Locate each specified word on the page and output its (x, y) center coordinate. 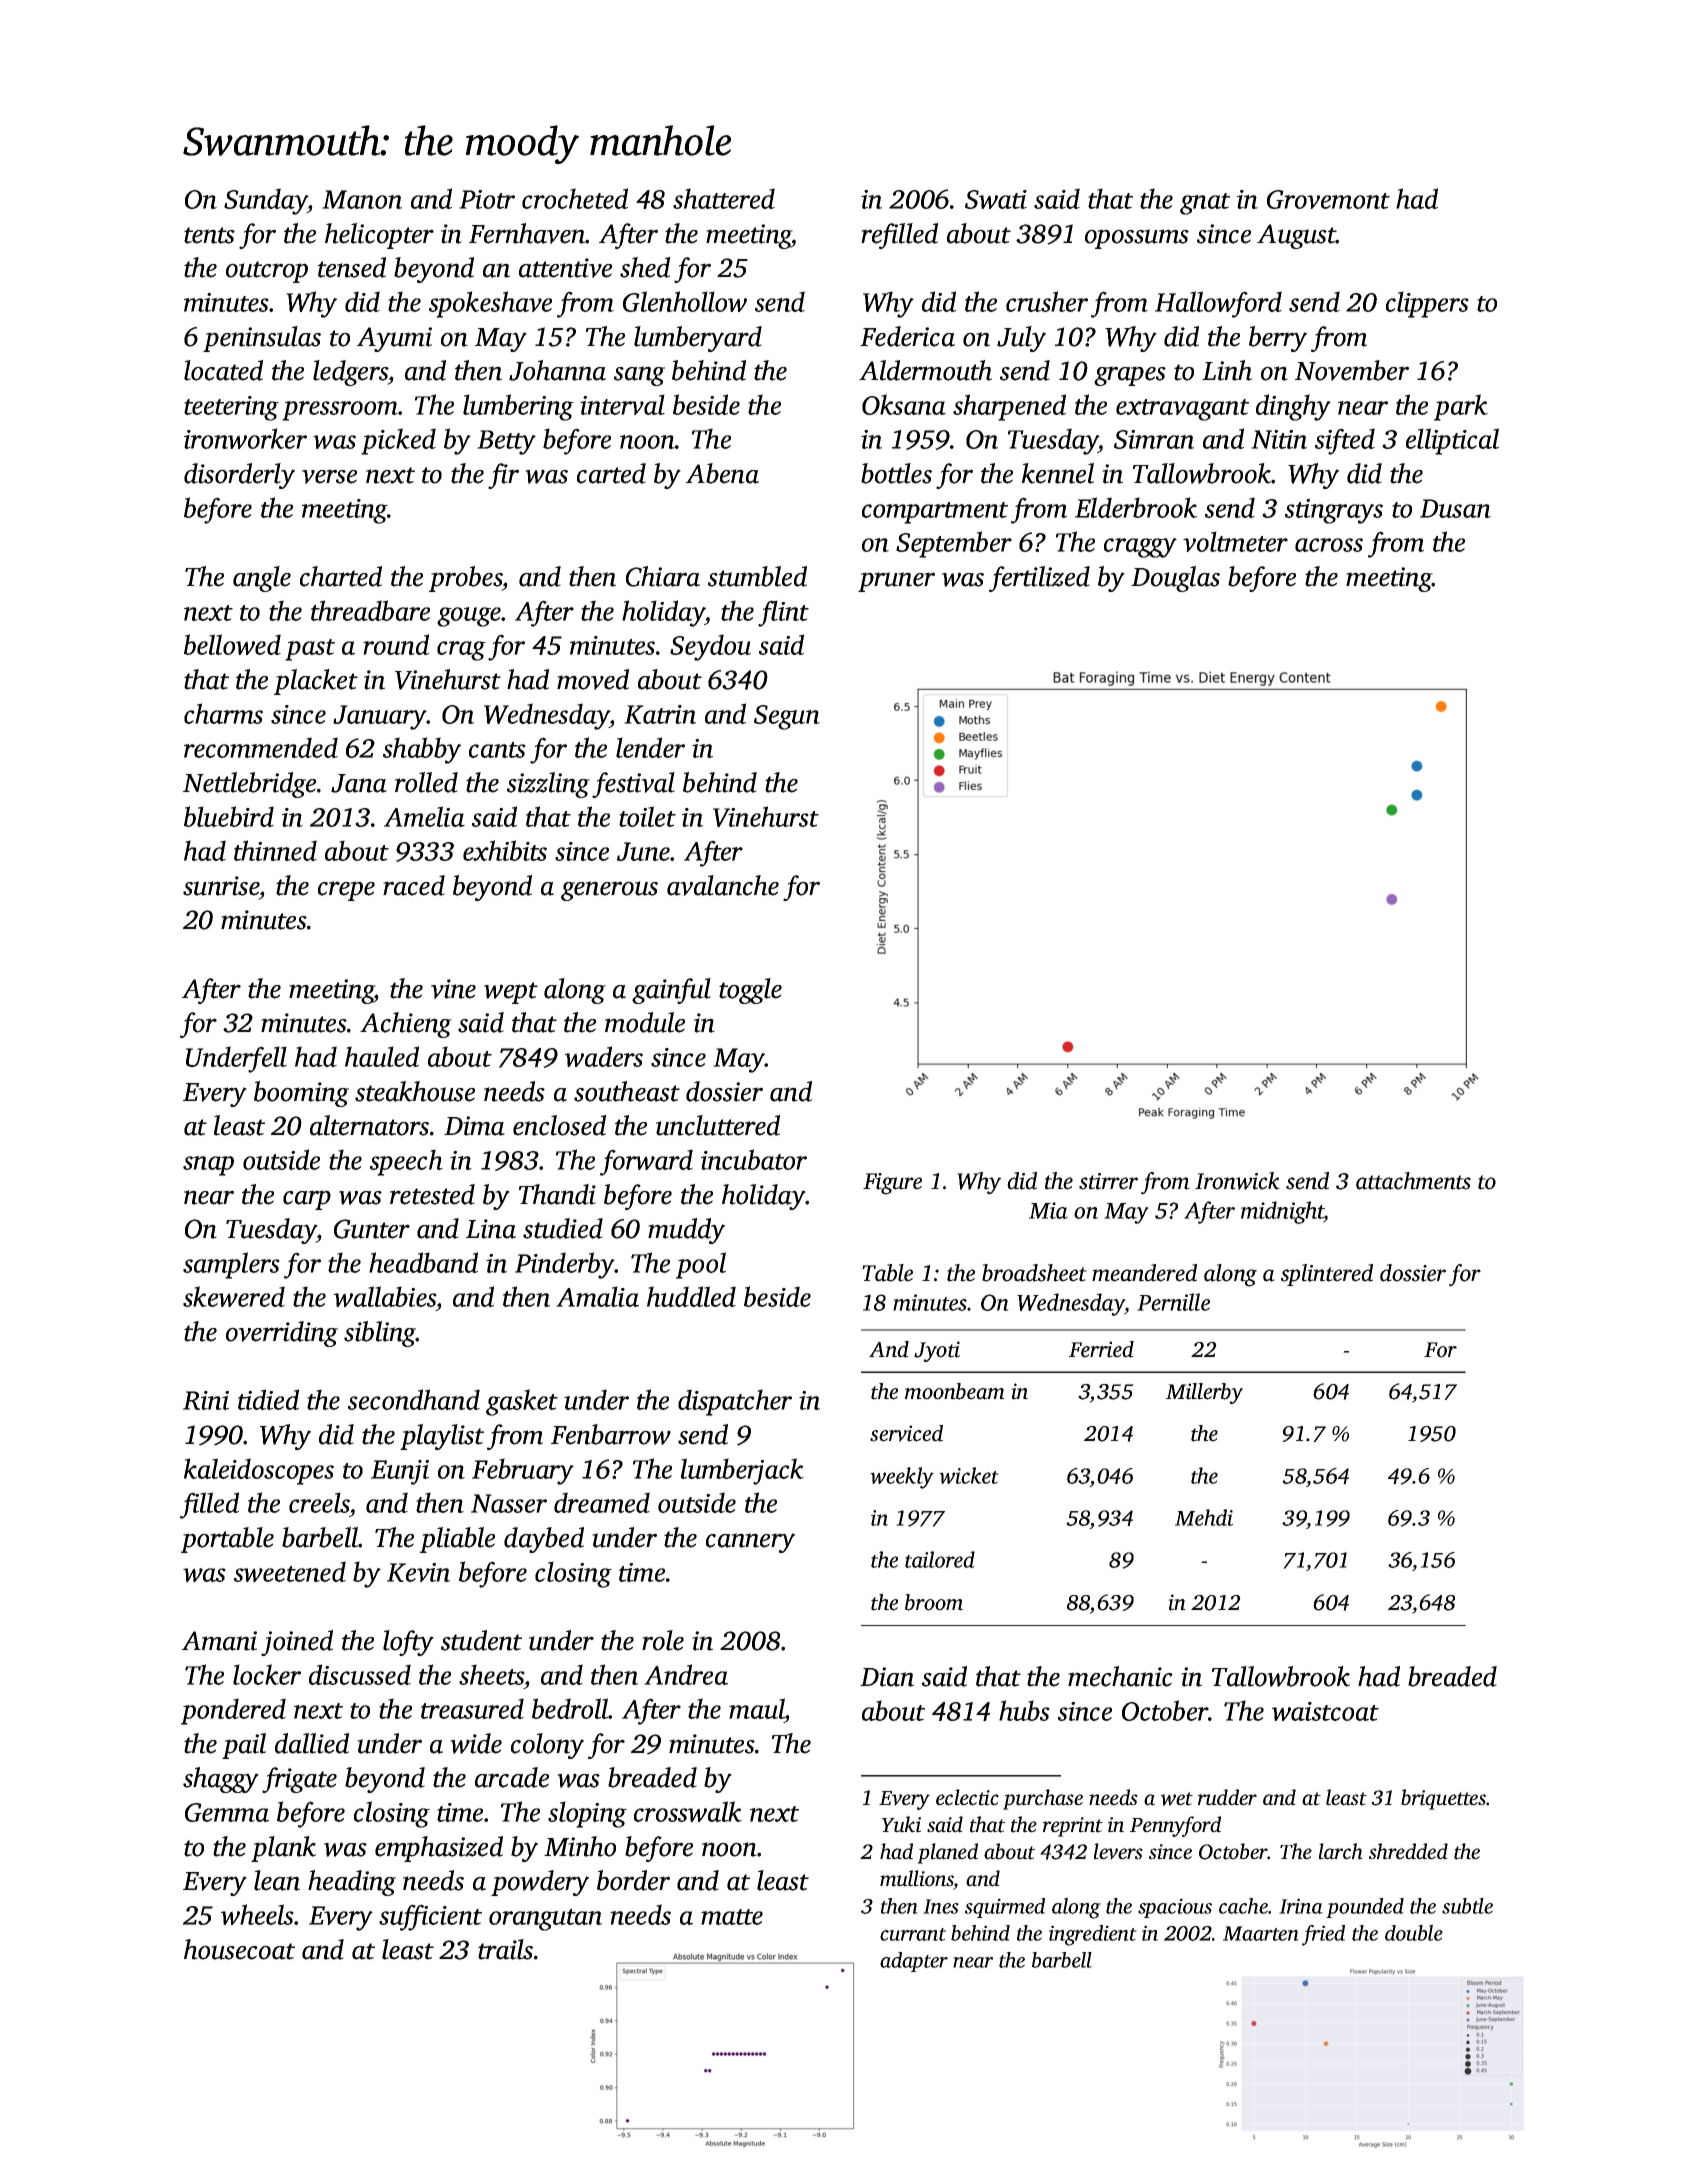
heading (352, 1883)
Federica (907, 336)
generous (609, 891)
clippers (1427, 304)
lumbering (518, 407)
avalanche (723, 885)
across (1329, 545)
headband (423, 1262)
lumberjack (742, 1471)
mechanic (1120, 1676)
